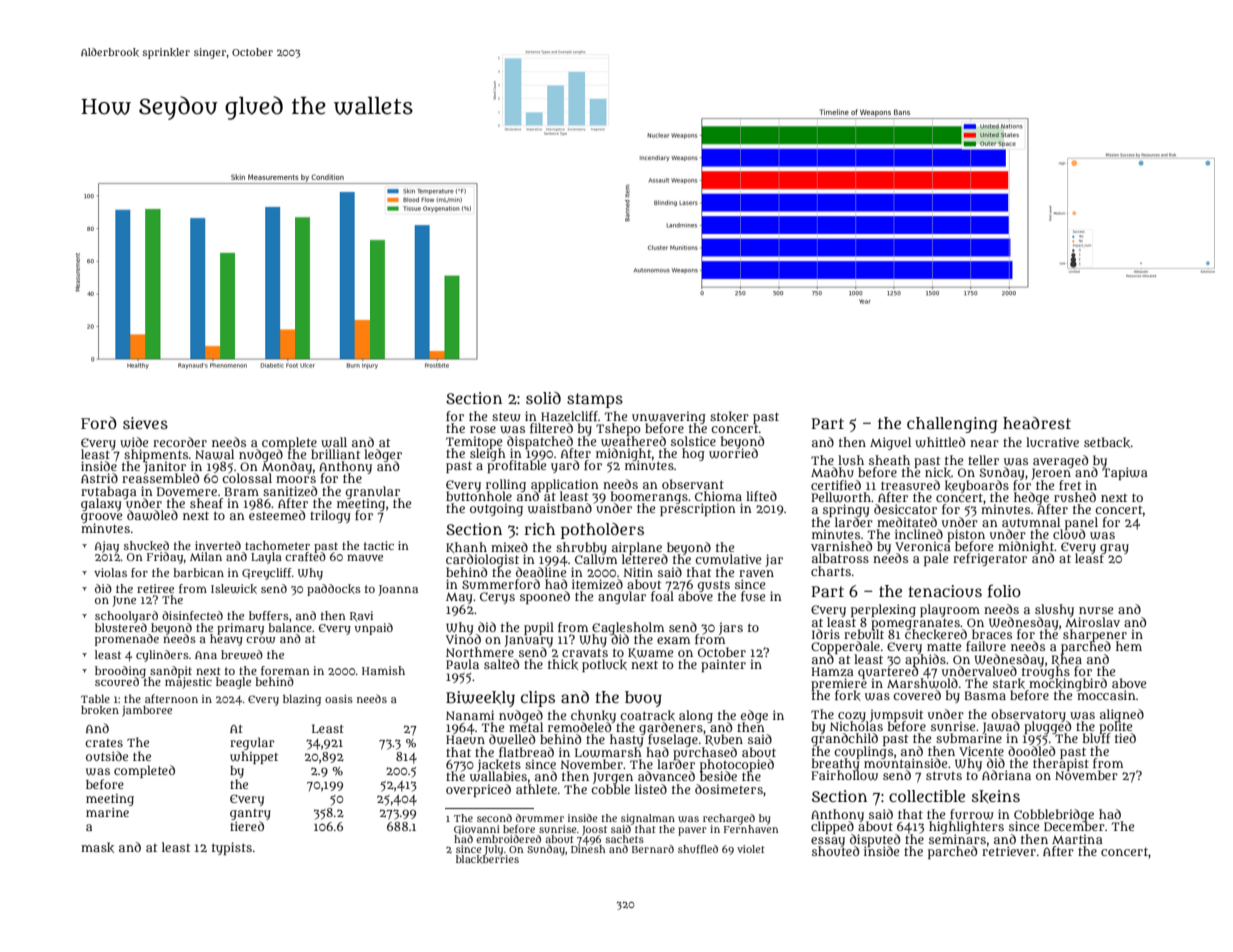 The image size is (1233, 952). What do you see at coordinates (733, 454) in the document?
I see `worried` at bounding box center [733, 454].
